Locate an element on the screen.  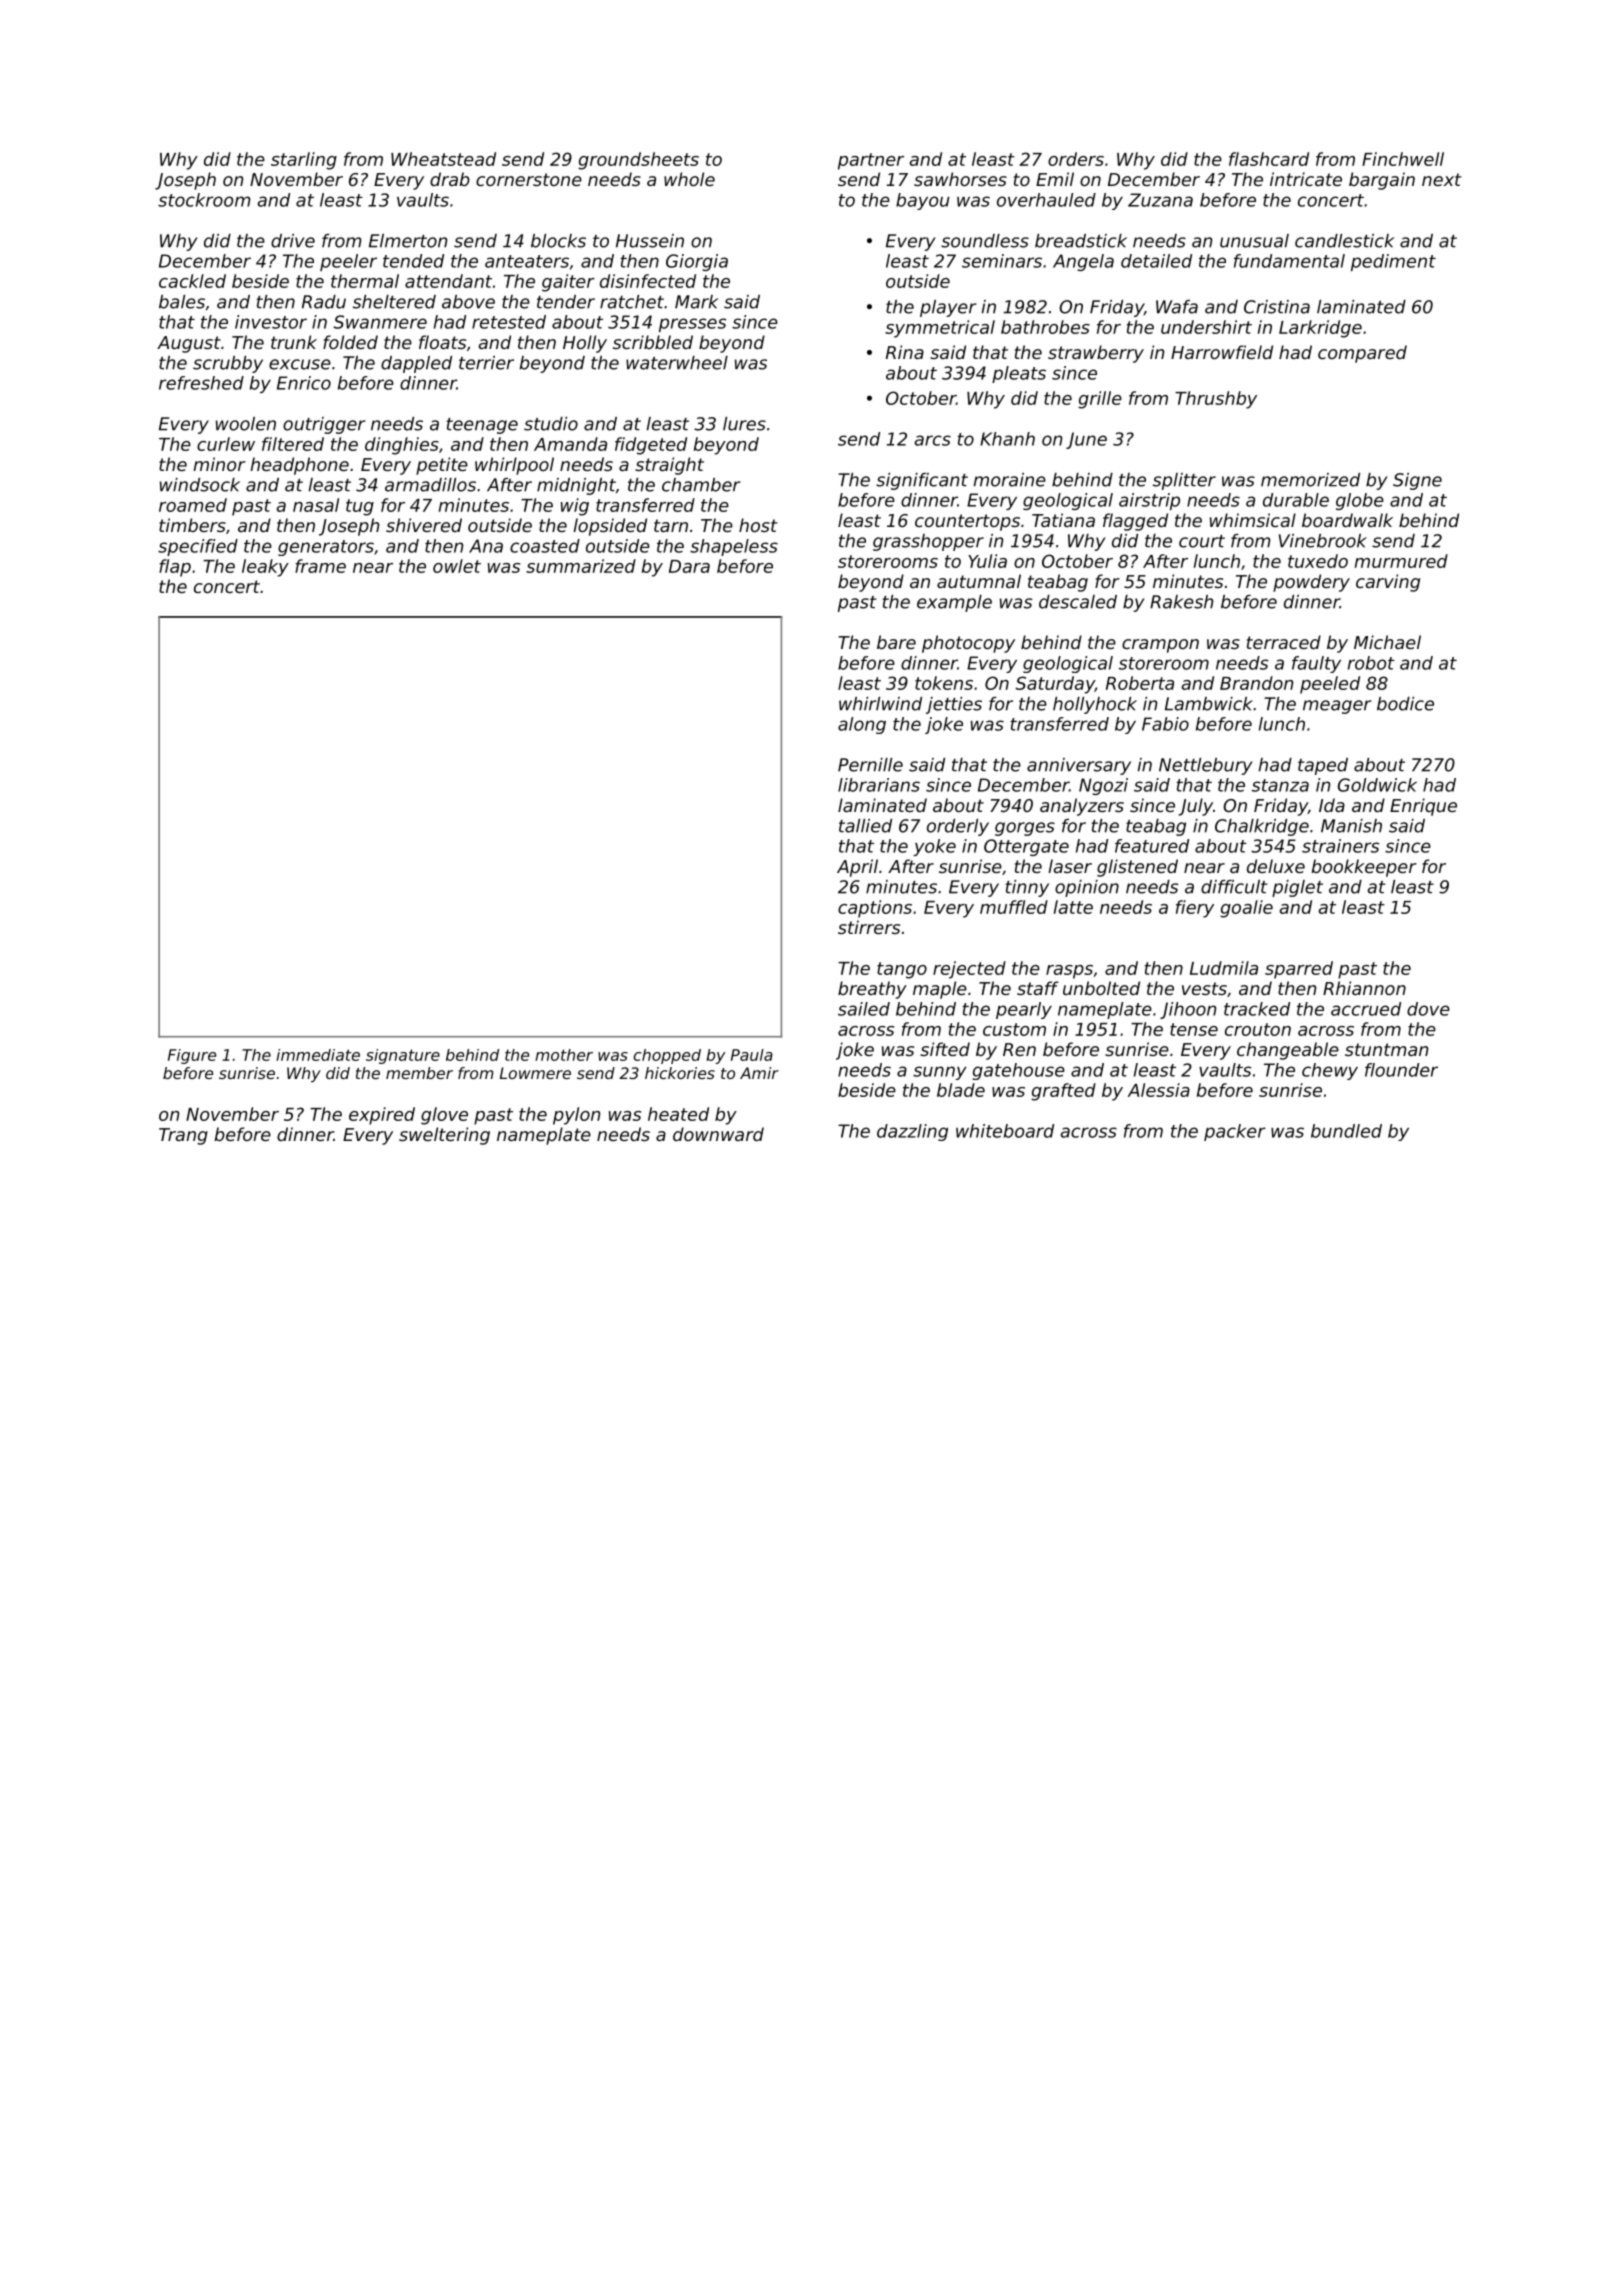
Chalkridge is located at coordinates (1262, 827).
